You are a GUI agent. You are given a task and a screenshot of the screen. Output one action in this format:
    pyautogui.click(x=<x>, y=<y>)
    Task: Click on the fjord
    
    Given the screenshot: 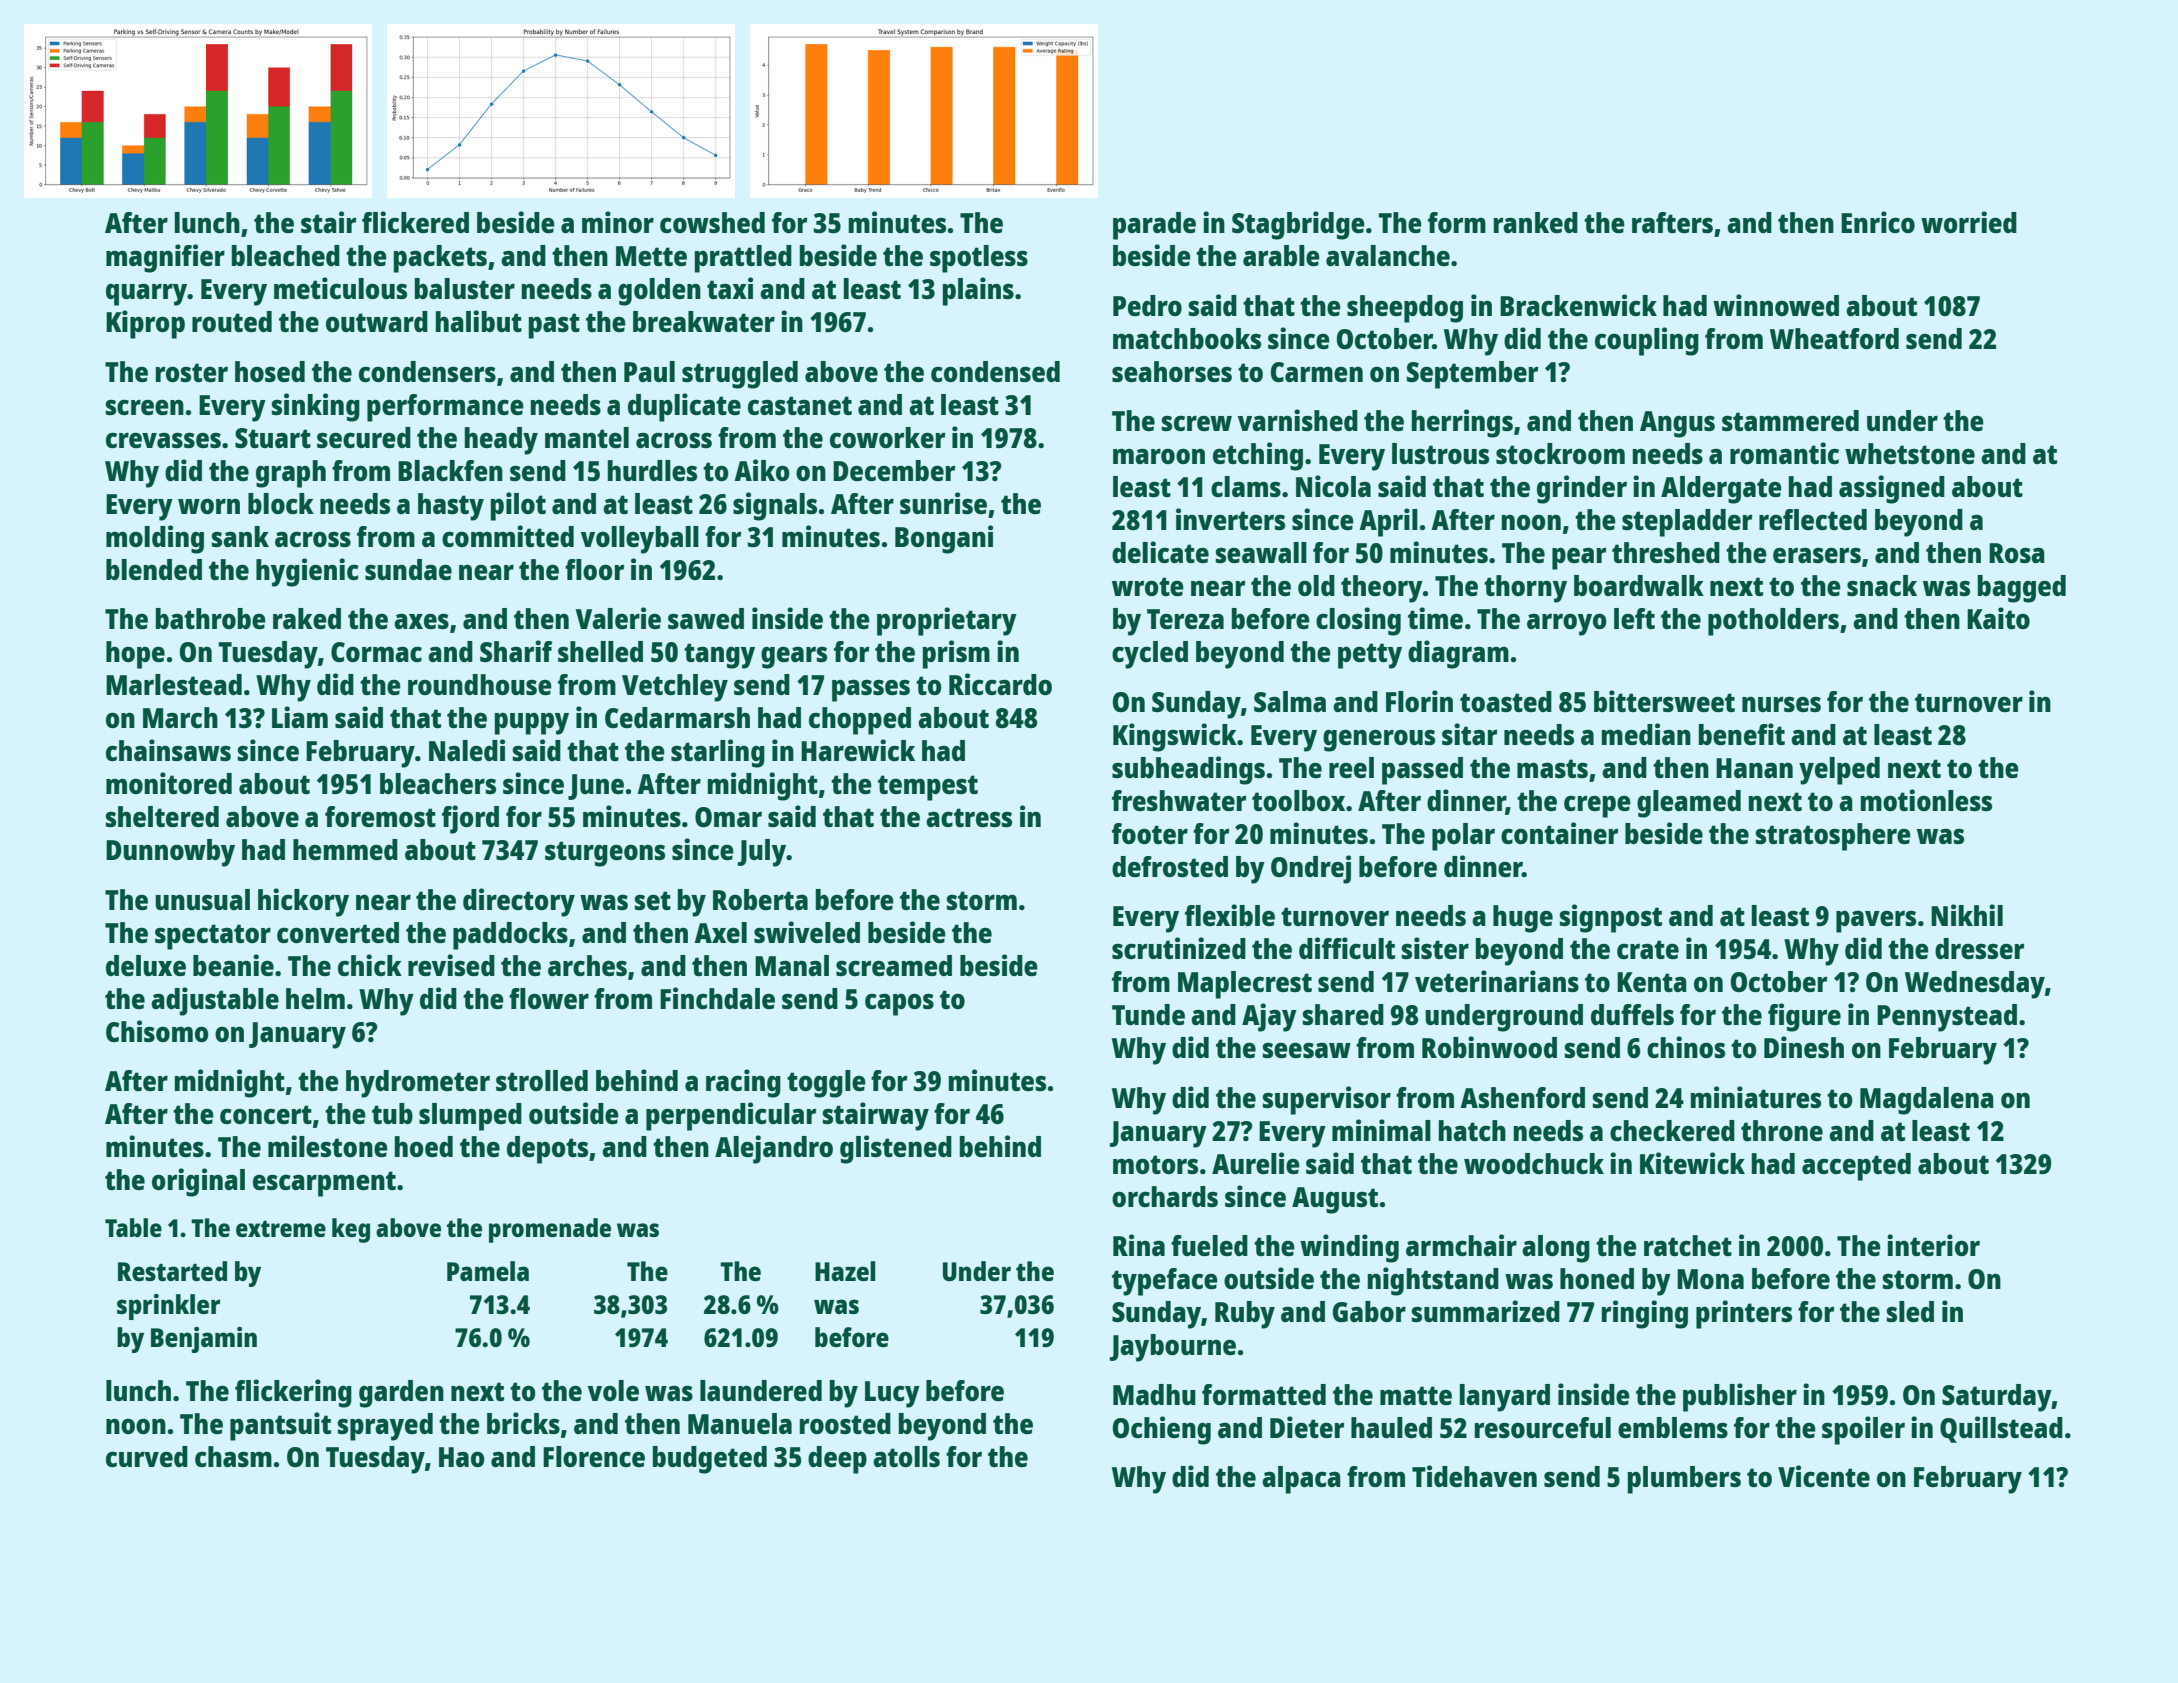 What is the action you would take?
    pyautogui.click(x=470, y=819)
